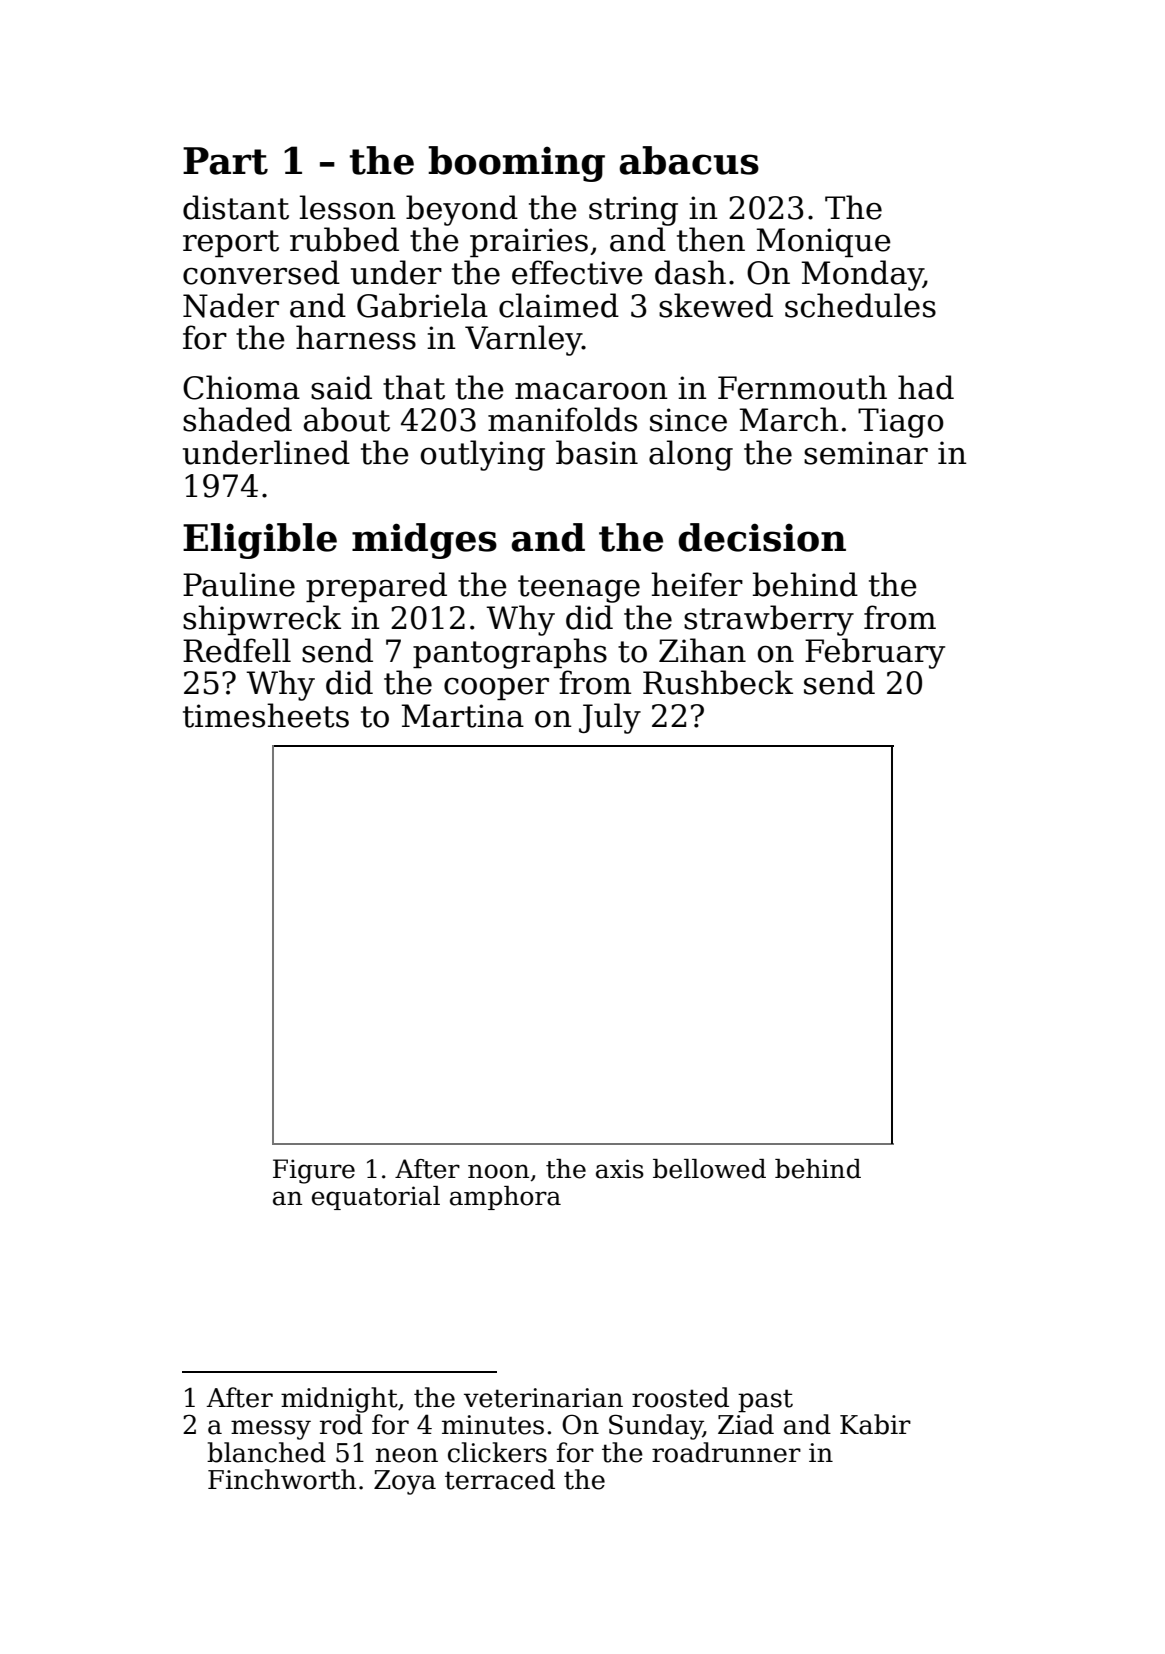 The image size is (1165, 1654). What do you see at coordinates (339, 1400) in the document?
I see `midnight` at bounding box center [339, 1400].
